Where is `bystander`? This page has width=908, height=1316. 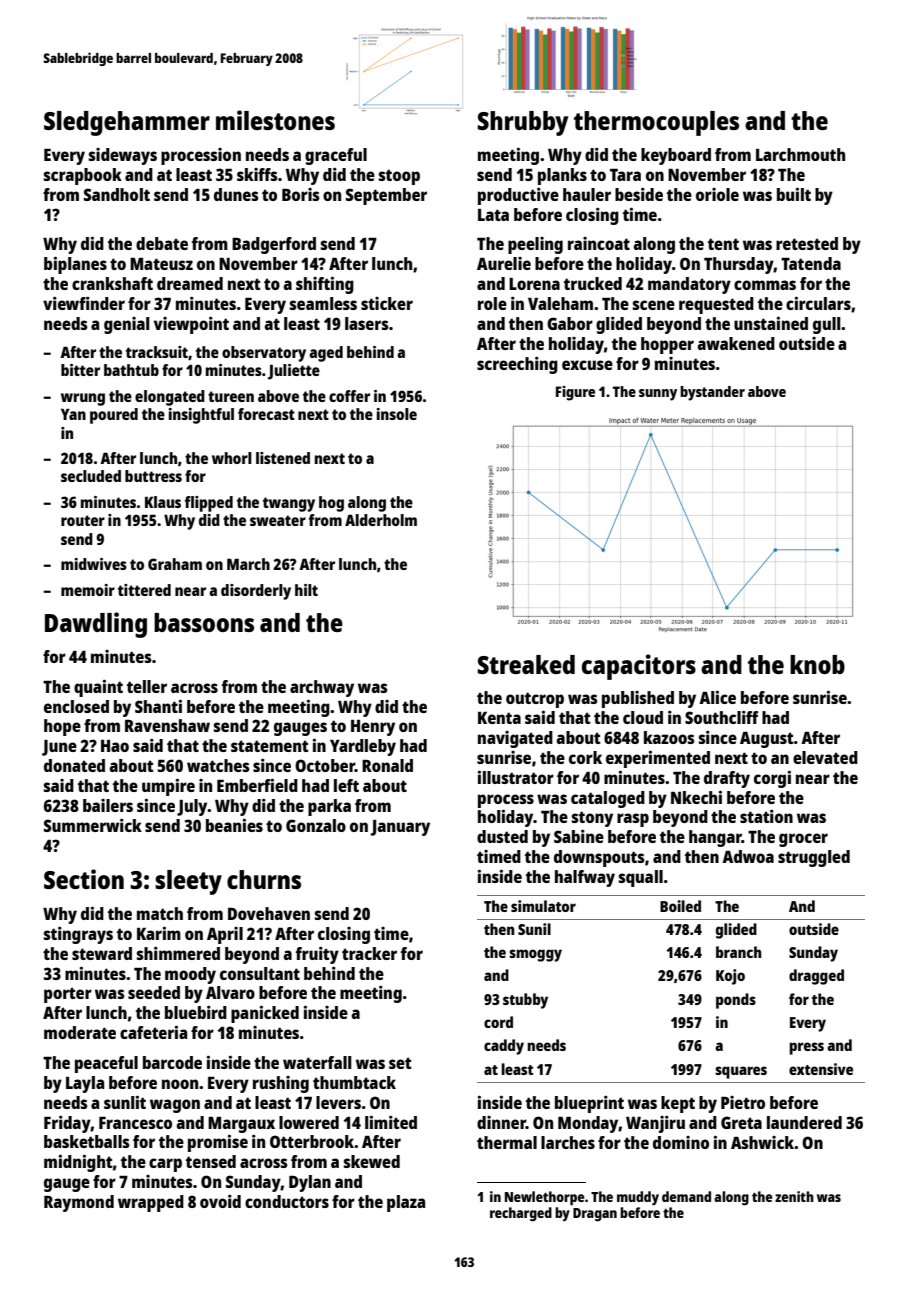
bystander is located at coordinates (712, 393).
